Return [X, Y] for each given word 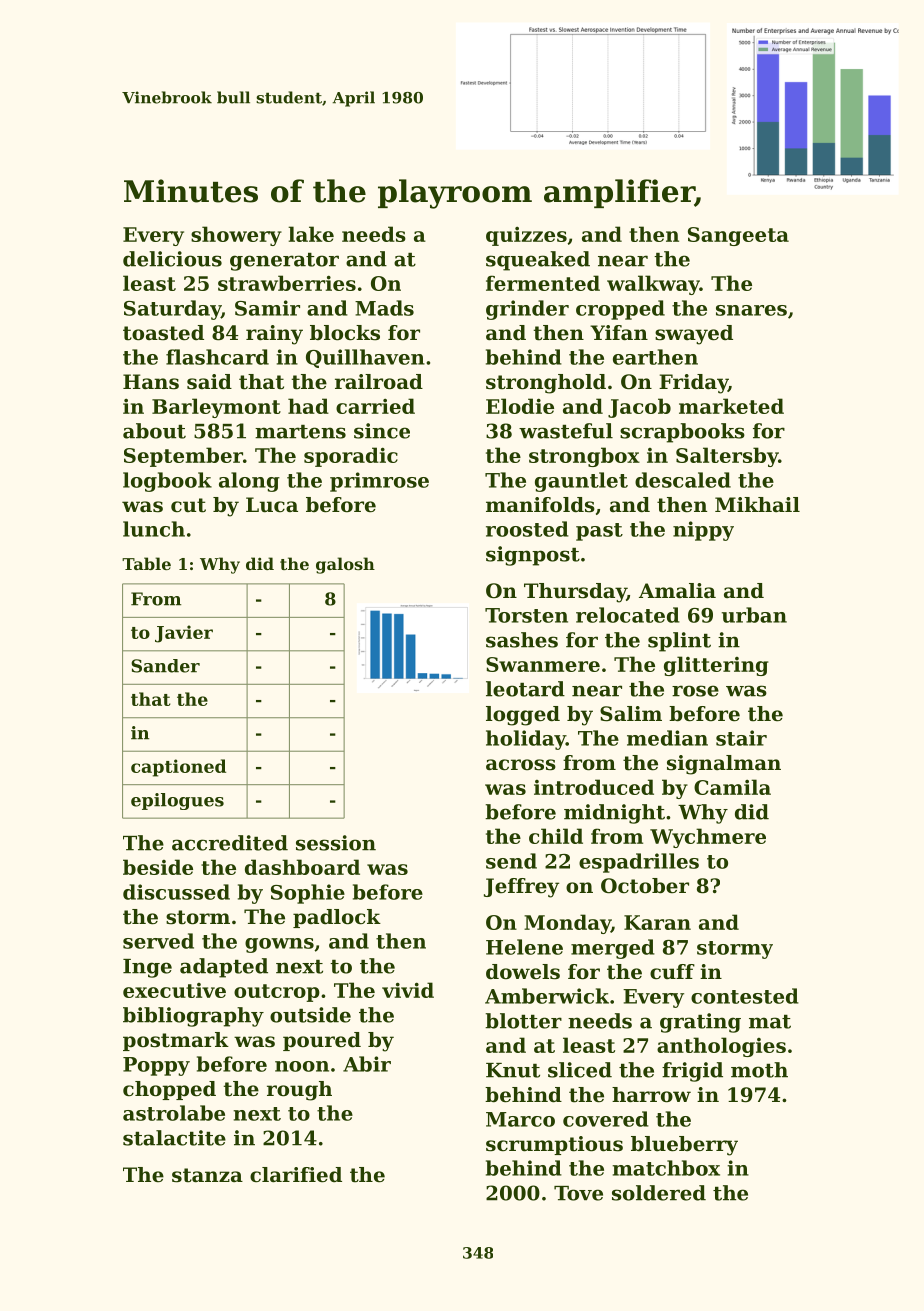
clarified [296, 1175]
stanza [207, 1175]
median [667, 738]
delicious [172, 259]
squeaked [538, 261]
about [154, 431]
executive [174, 990]
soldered [659, 1193]
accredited [230, 843]
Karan [657, 922]
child [556, 836]
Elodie [520, 406]
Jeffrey [521, 888]
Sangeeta [738, 236]
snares [751, 310]
